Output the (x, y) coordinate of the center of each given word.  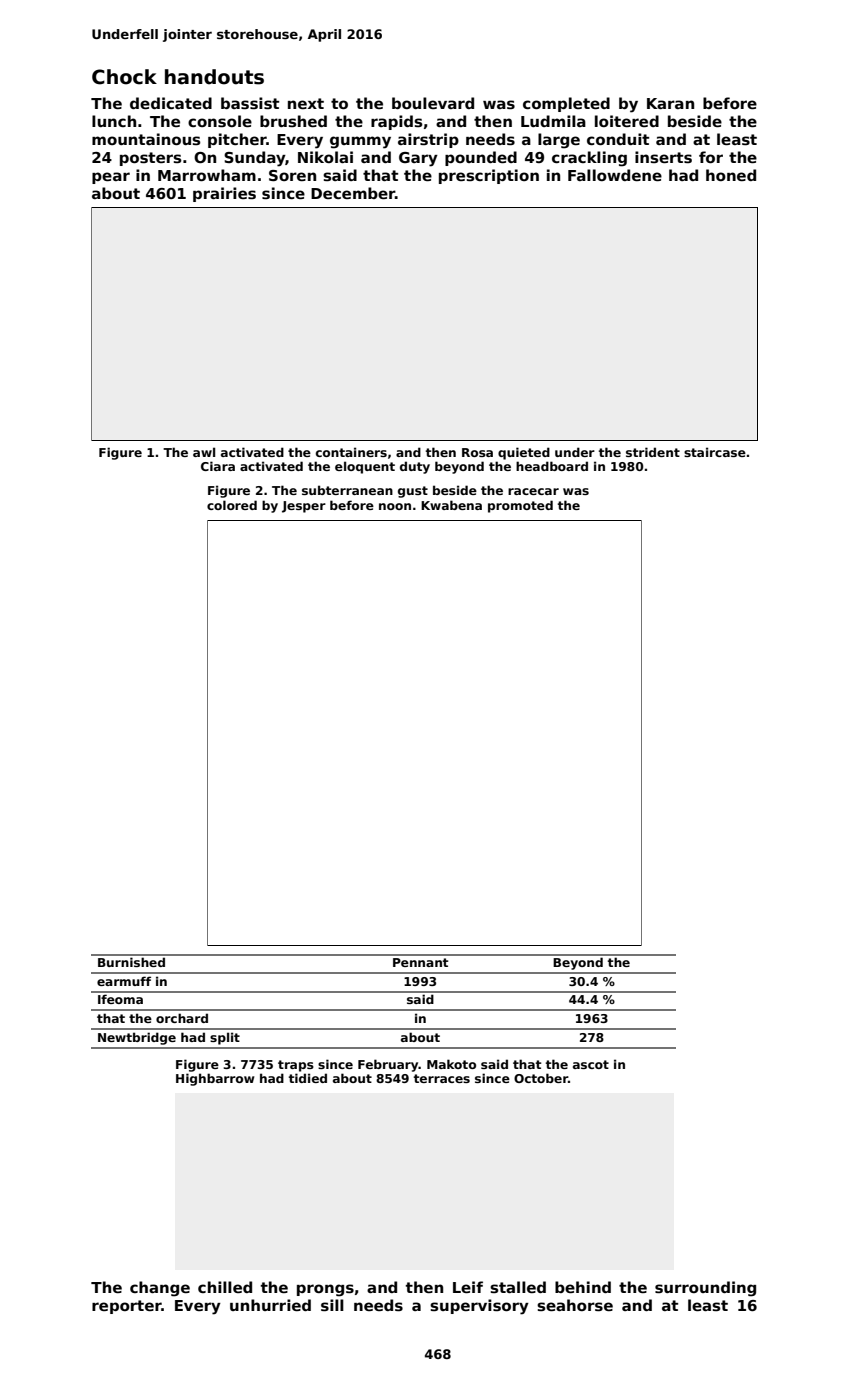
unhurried (270, 1305)
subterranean (347, 490)
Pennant (420, 962)
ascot (591, 1064)
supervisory (479, 1307)
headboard (552, 466)
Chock (124, 77)
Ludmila (553, 121)
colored (232, 505)
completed (566, 104)
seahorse (575, 1305)
